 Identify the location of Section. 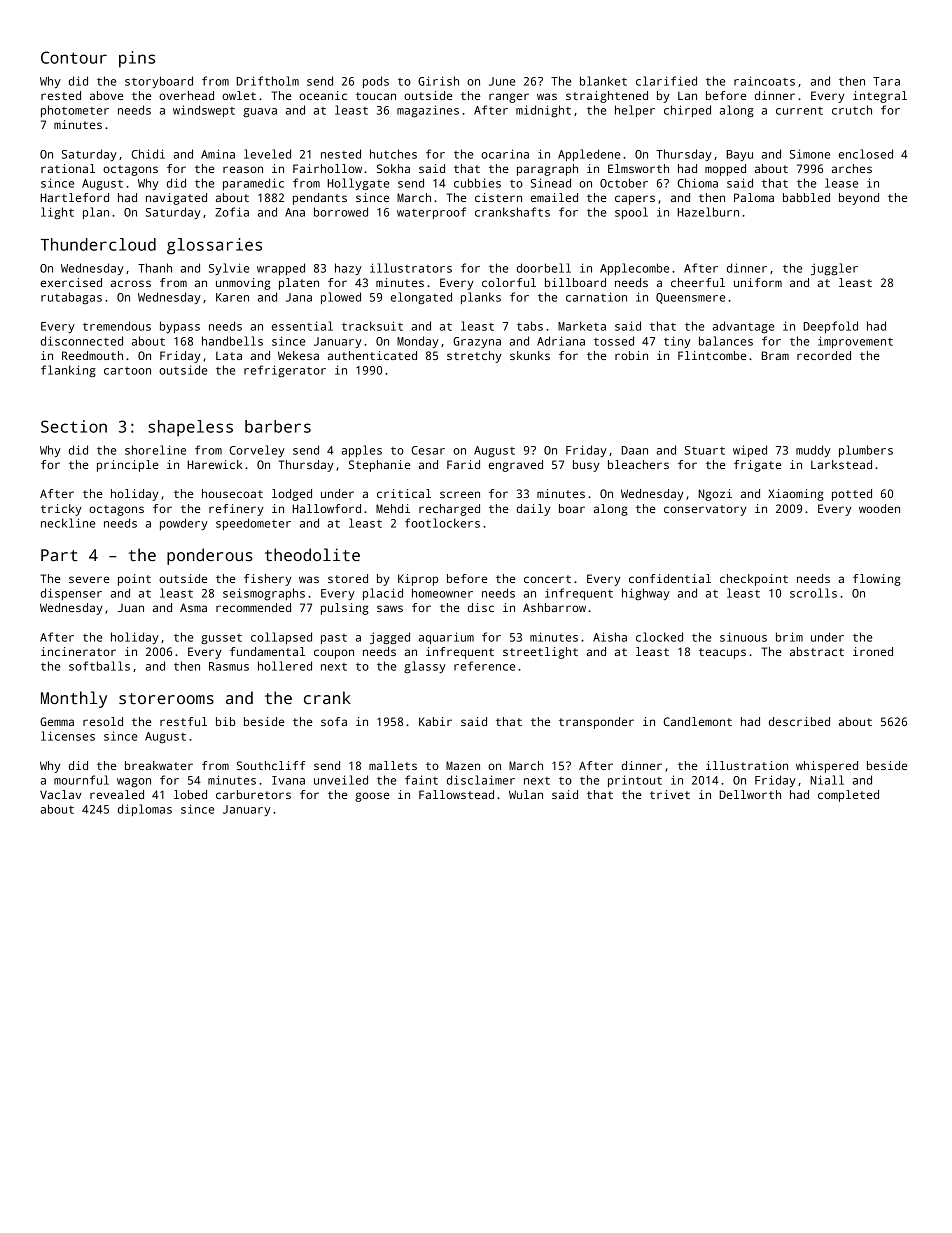
(74, 426).
